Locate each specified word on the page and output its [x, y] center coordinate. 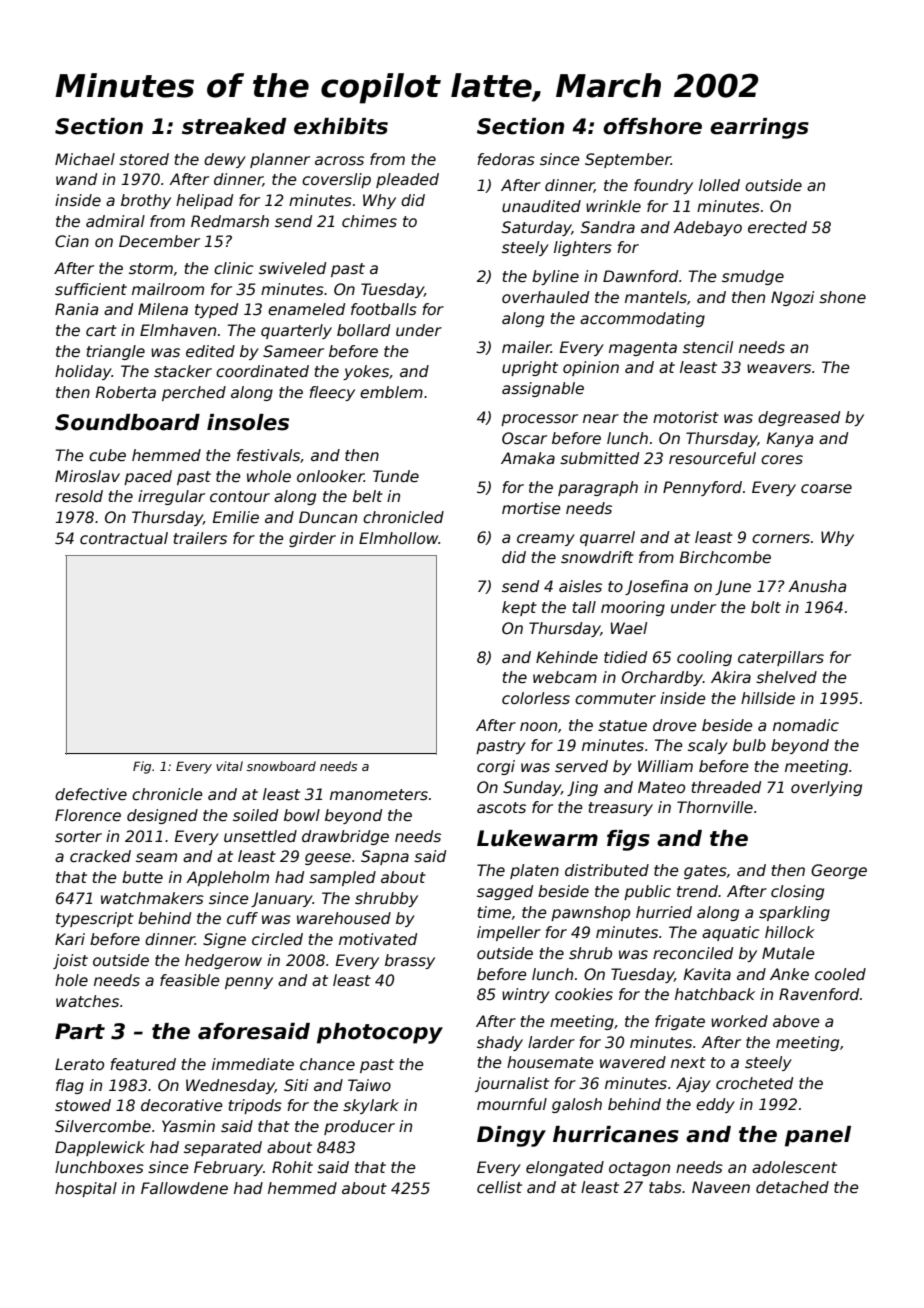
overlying [826, 788]
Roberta [126, 392]
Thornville [715, 807]
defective [91, 794]
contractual [124, 538]
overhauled [545, 297]
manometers [379, 795]
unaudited [541, 206]
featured [143, 1064]
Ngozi [792, 298]
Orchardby [662, 678]
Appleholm [227, 878]
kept [519, 608]
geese [328, 859]
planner [280, 160]
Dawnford [640, 276]
